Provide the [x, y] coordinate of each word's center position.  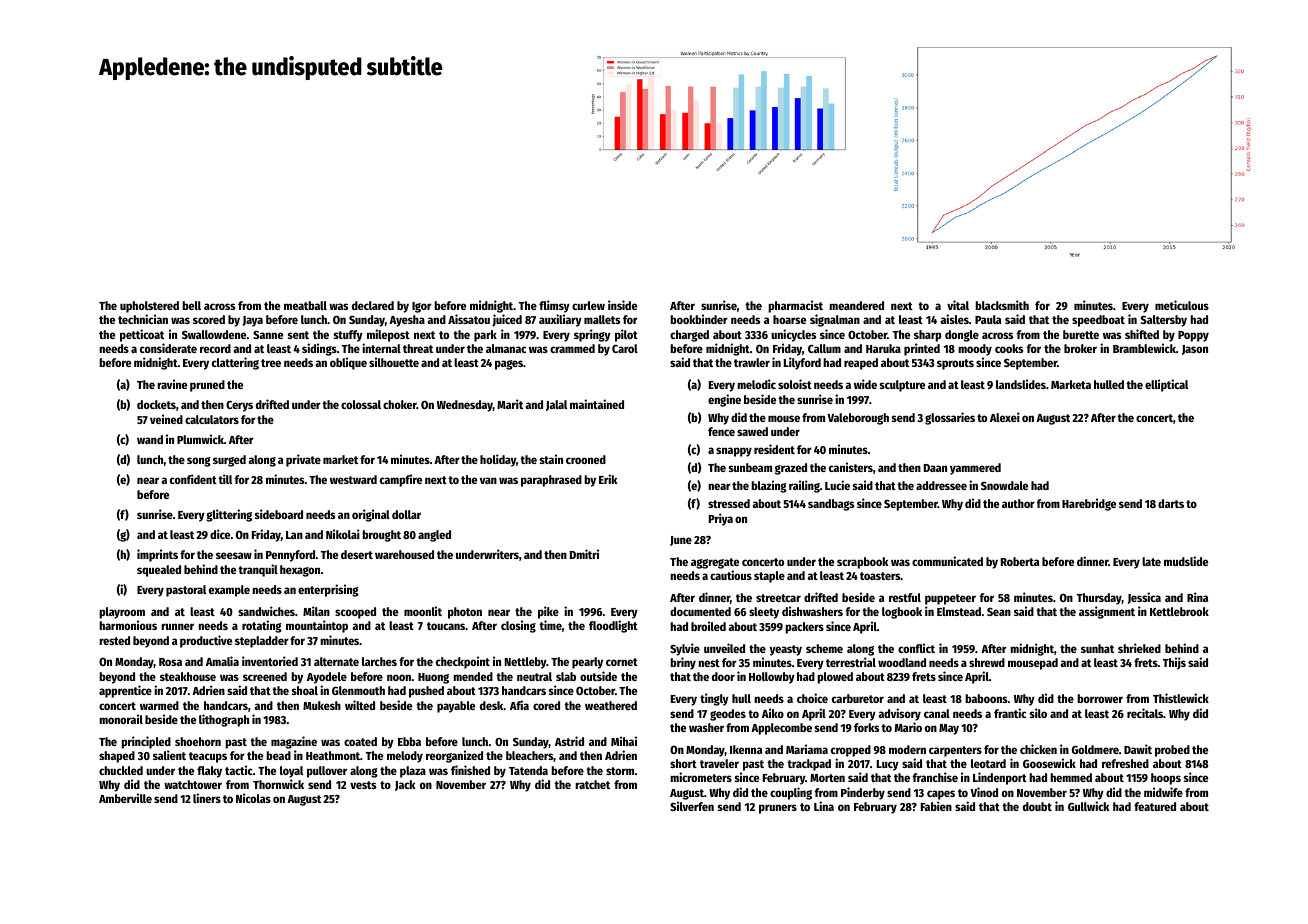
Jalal [556, 405]
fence [721, 431]
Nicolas [253, 798]
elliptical [1166, 385]
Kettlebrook [1179, 611]
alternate [336, 661]
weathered [611, 705]
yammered [975, 469]
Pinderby [863, 793]
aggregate [715, 563]
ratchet [592, 784]
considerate [168, 348]
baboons [986, 698]
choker [400, 404]
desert [357, 554]
